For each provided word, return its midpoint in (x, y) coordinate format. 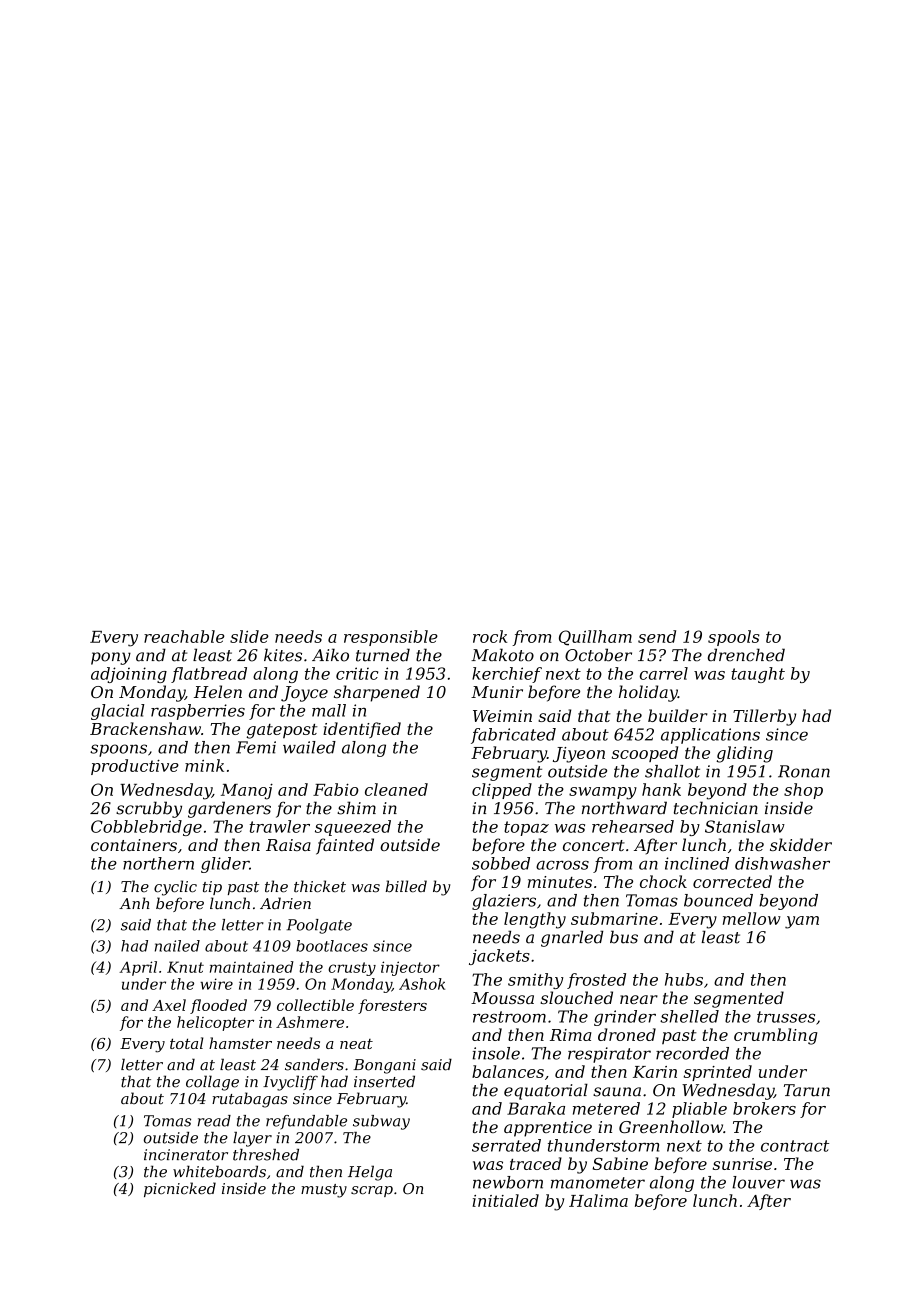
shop (803, 791)
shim (356, 808)
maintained (252, 967)
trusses (786, 1017)
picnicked (180, 1189)
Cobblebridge (146, 828)
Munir (497, 692)
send (657, 636)
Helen (218, 691)
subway (381, 1122)
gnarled (572, 938)
